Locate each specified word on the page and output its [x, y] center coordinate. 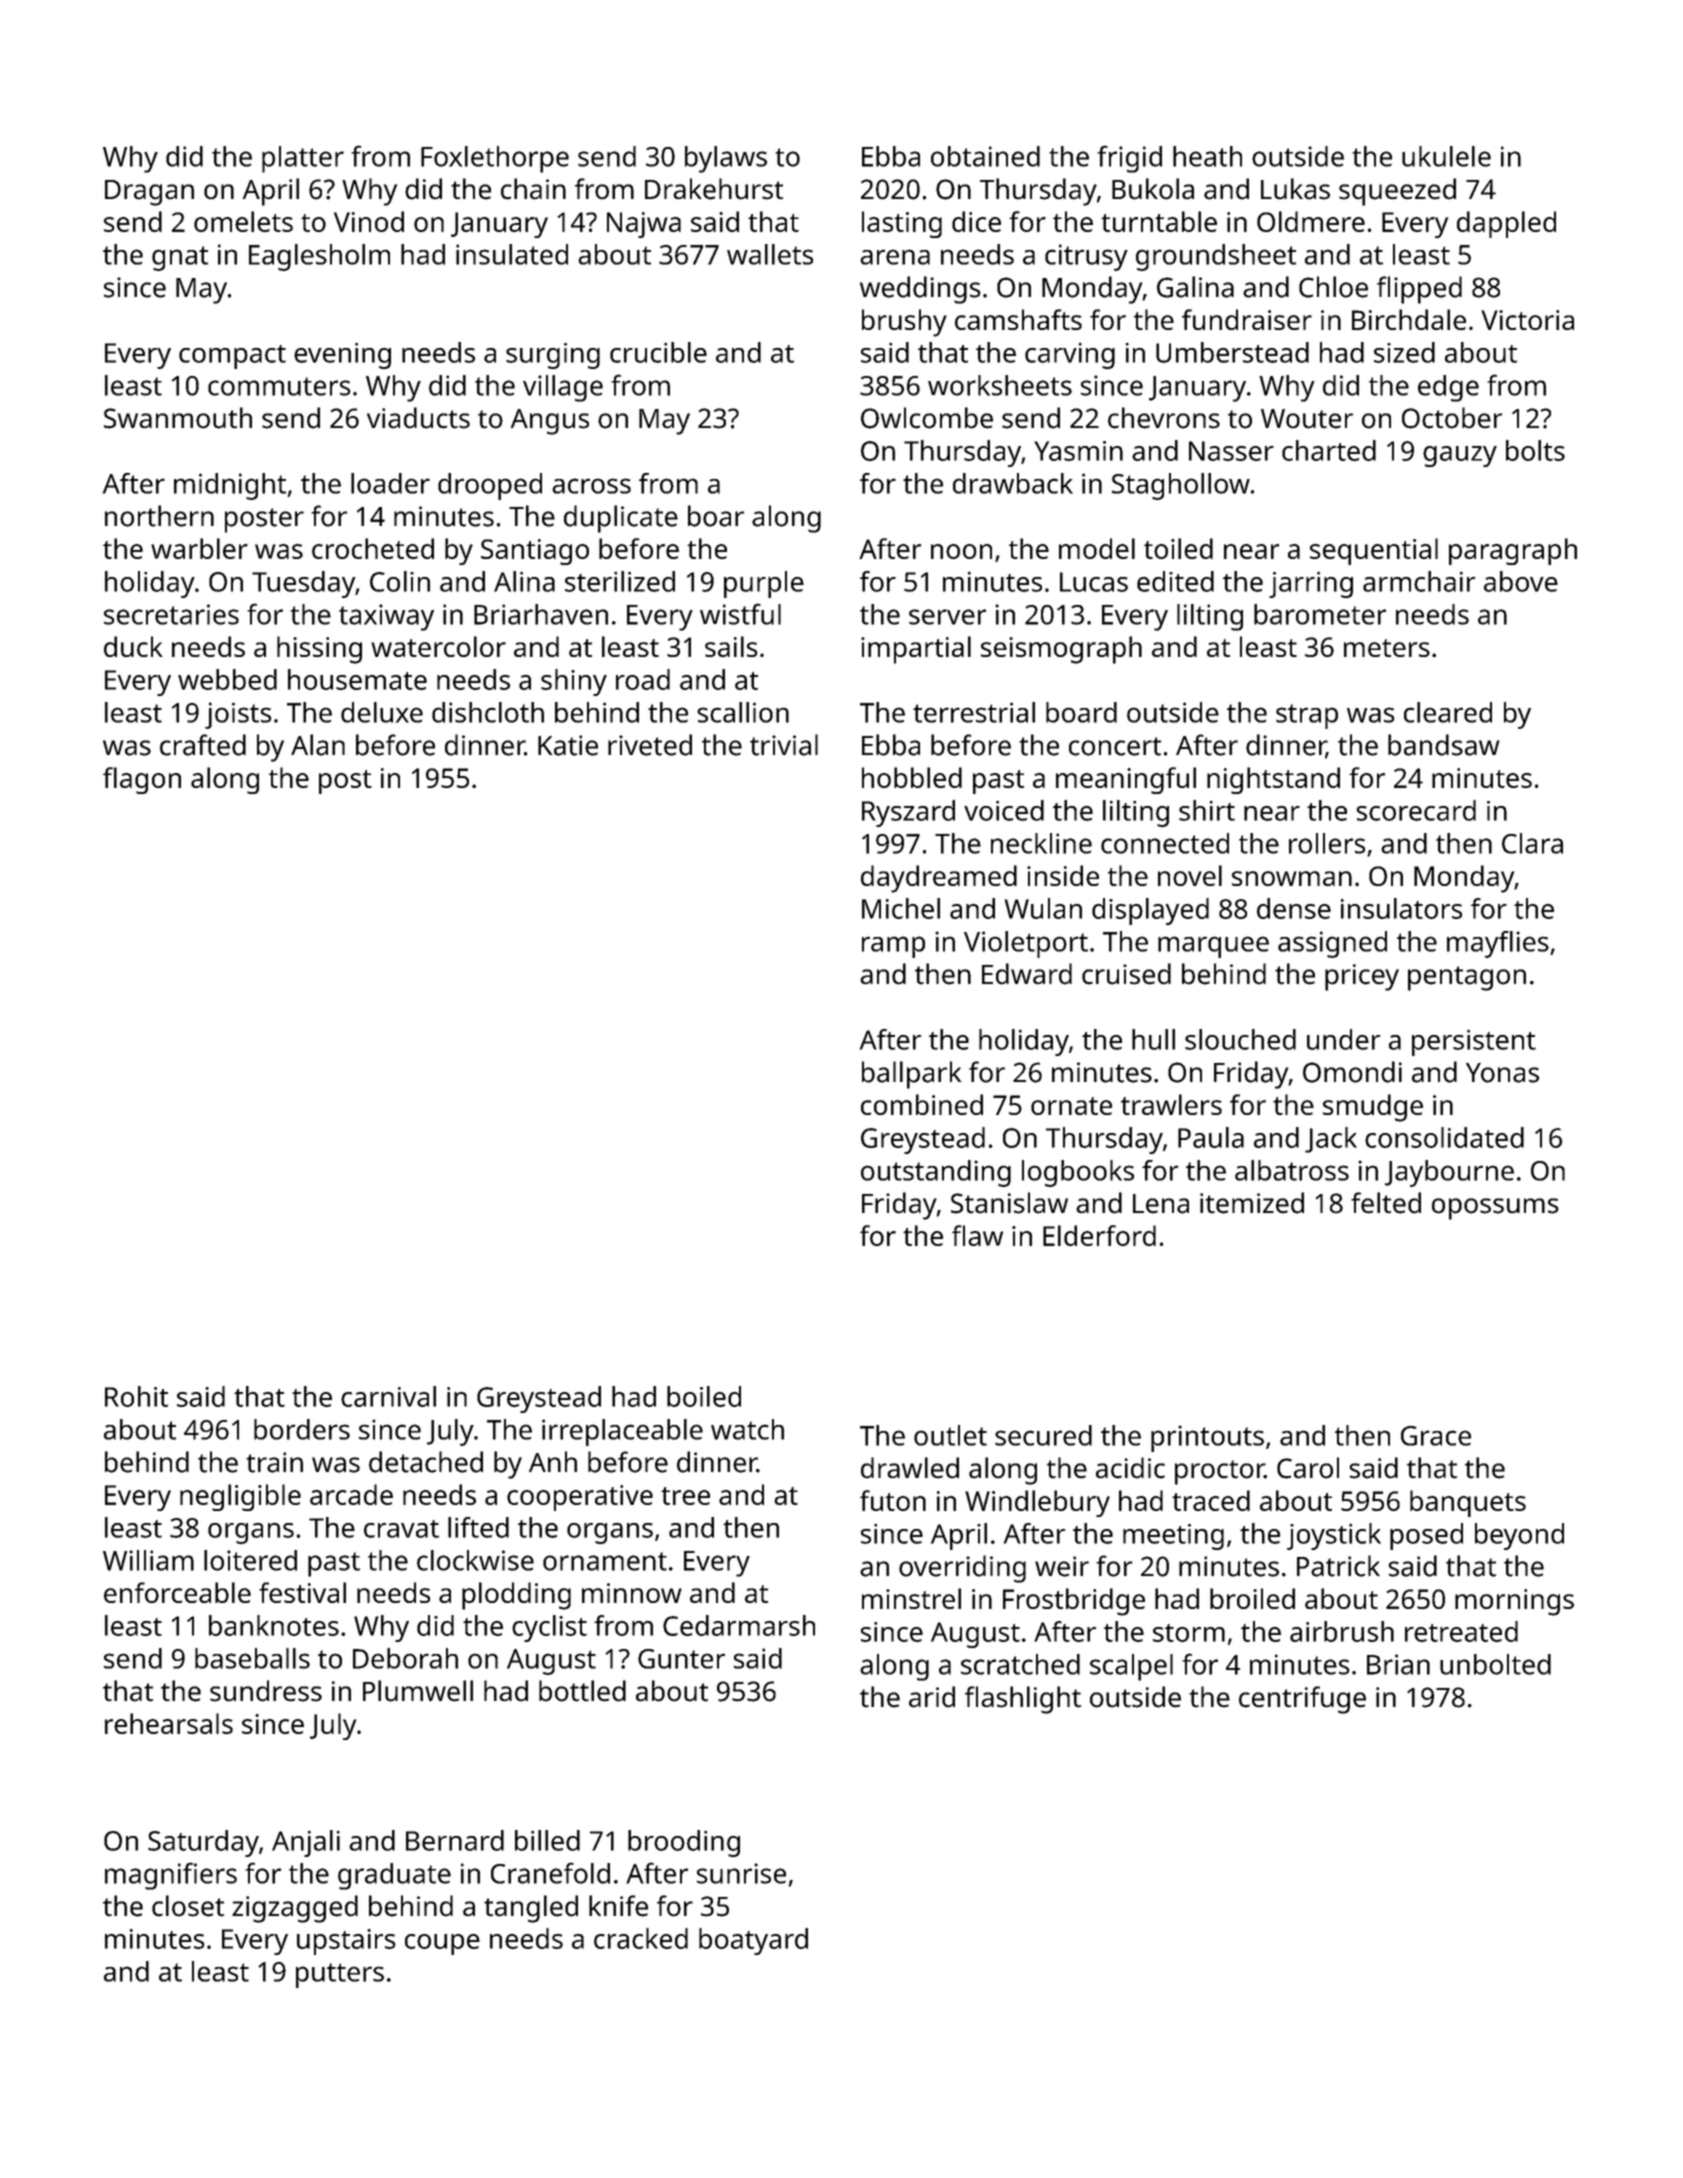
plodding [516, 1596]
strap [1307, 716]
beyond [1519, 1536]
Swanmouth [178, 418]
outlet [950, 1435]
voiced [1004, 810]
